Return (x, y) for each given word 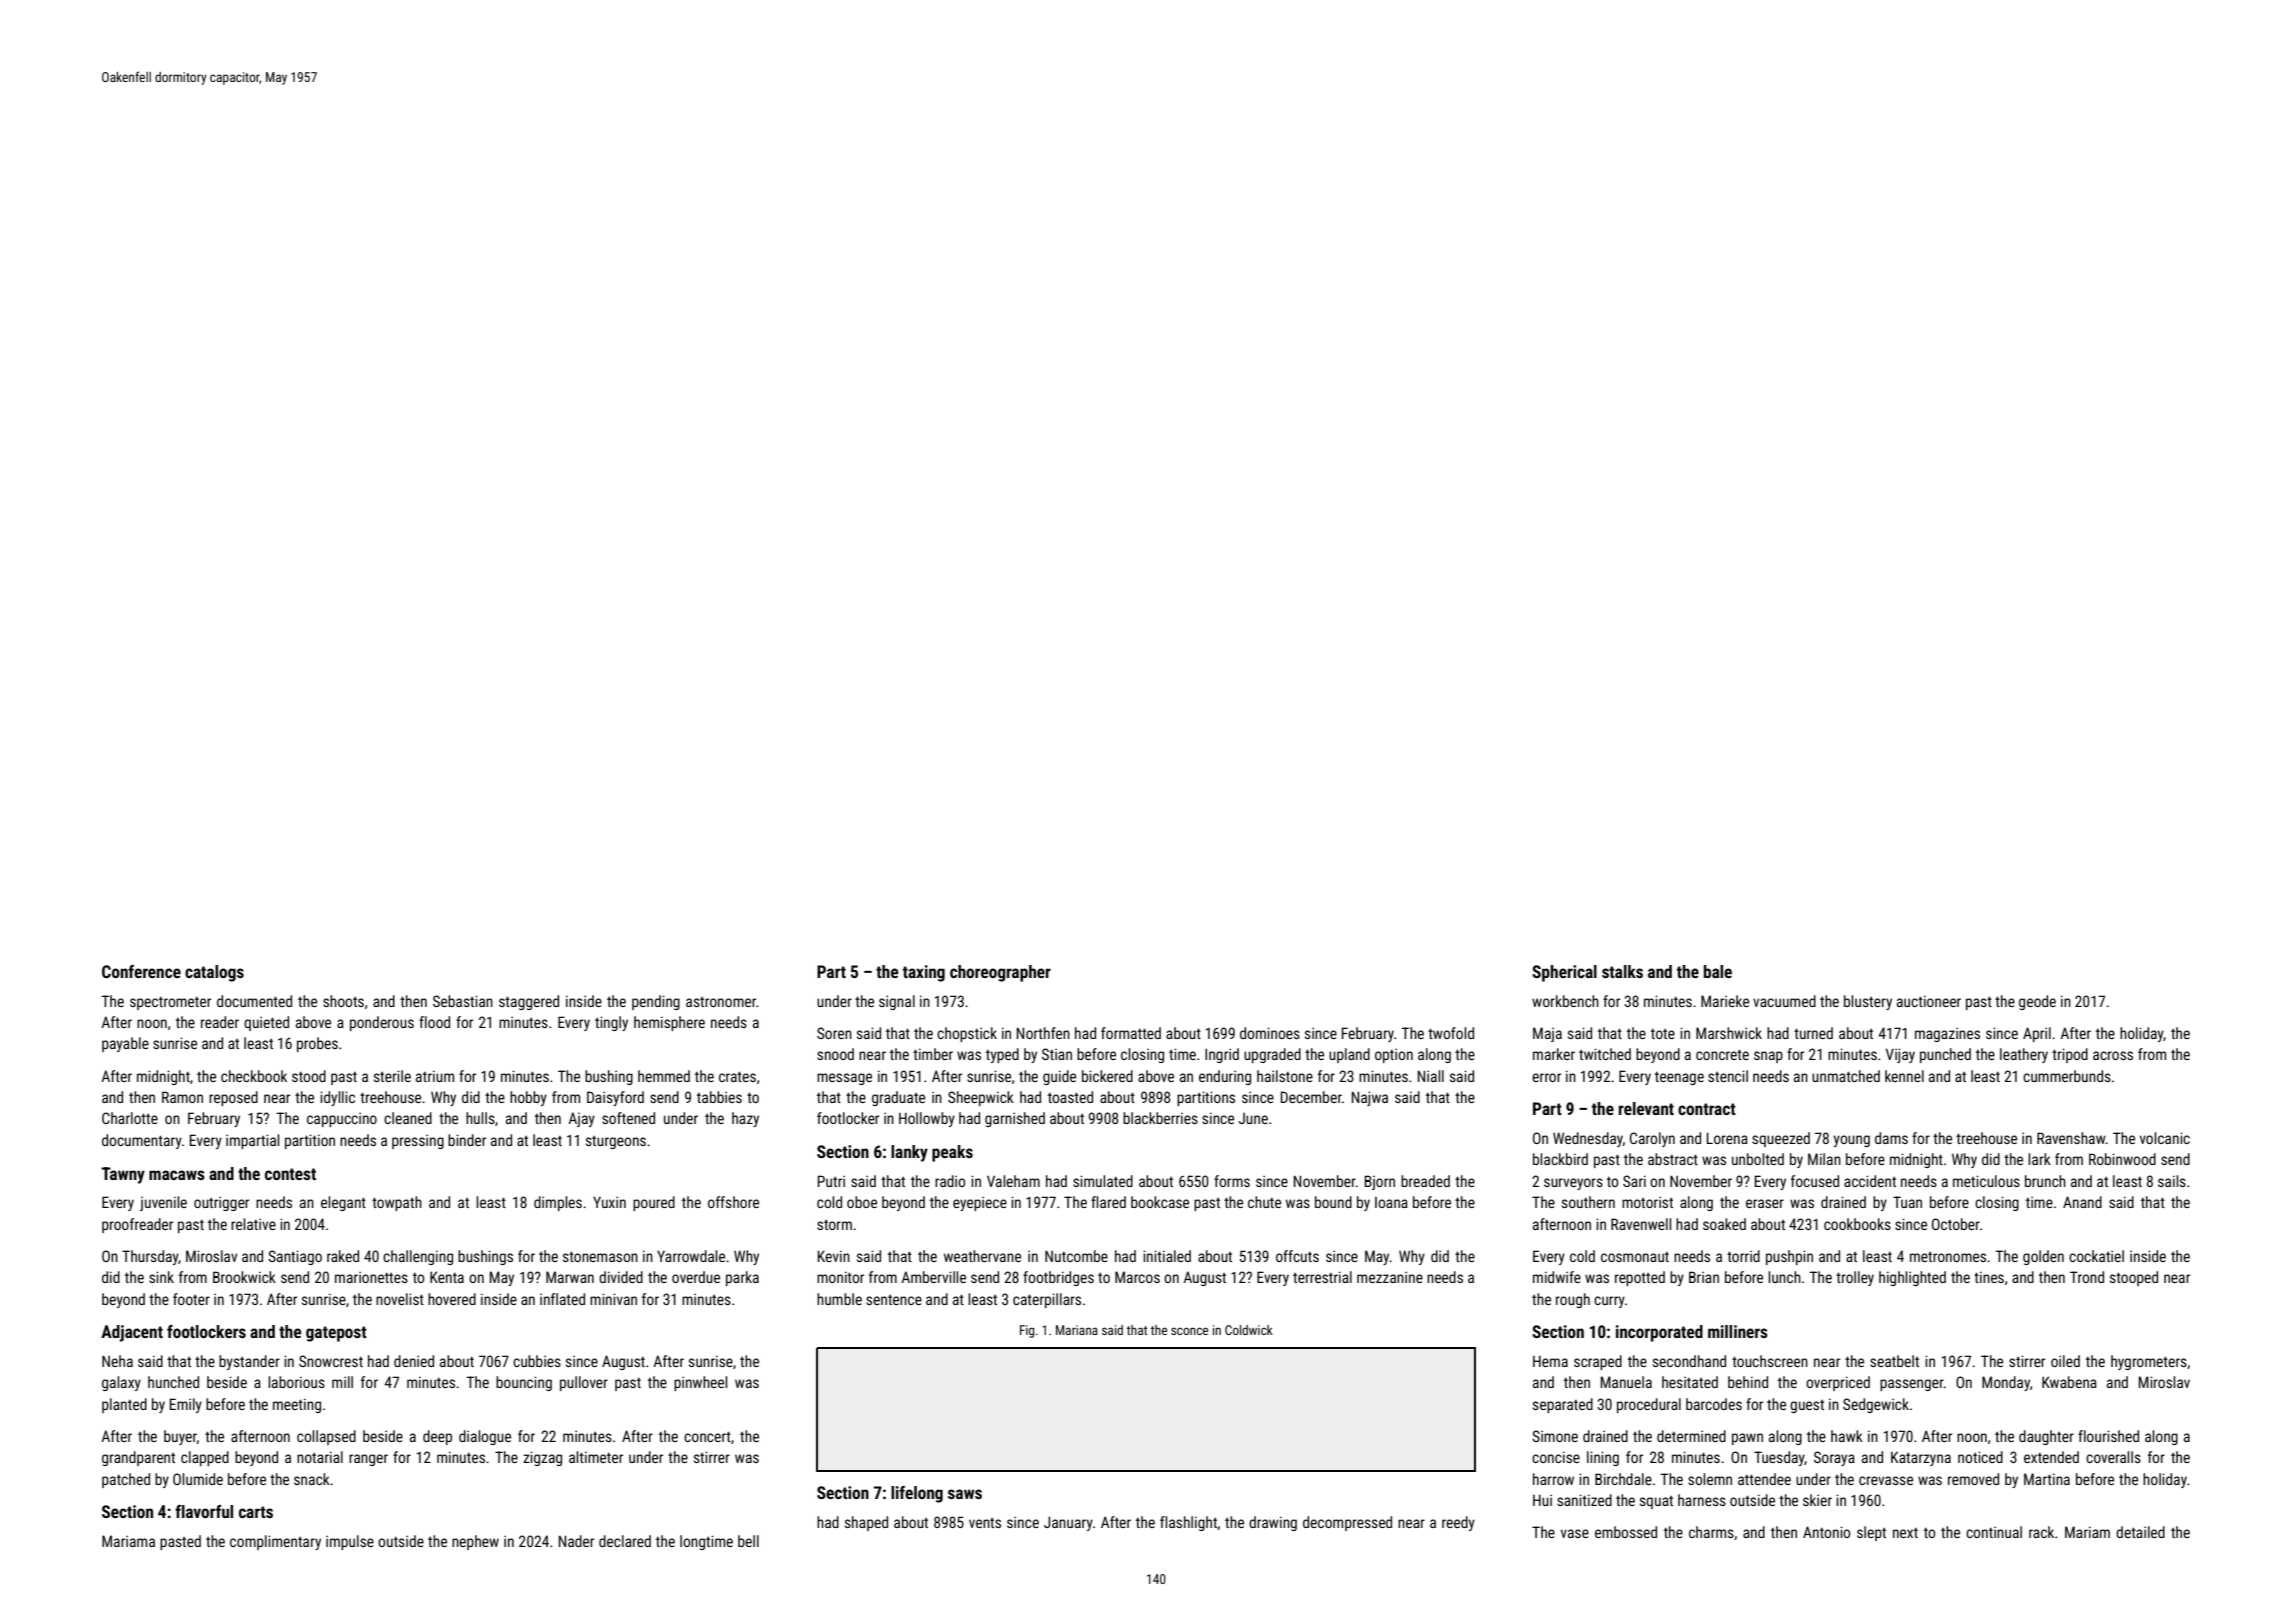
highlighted (1912, 1278)
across (2113, 1055)
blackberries (1160, 1118)
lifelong (917, 1494)
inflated (562, 1299)
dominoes (1270, 1033)
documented (254, 1001)
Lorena (1727, 1138)
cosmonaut (1635, 1257)
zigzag (542, 1458)
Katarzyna (1921, 1458)
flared (1108, 1202)
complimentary (275, 1542)
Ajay (581, 1119)
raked (343, 1256)
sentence (894, 1300)
